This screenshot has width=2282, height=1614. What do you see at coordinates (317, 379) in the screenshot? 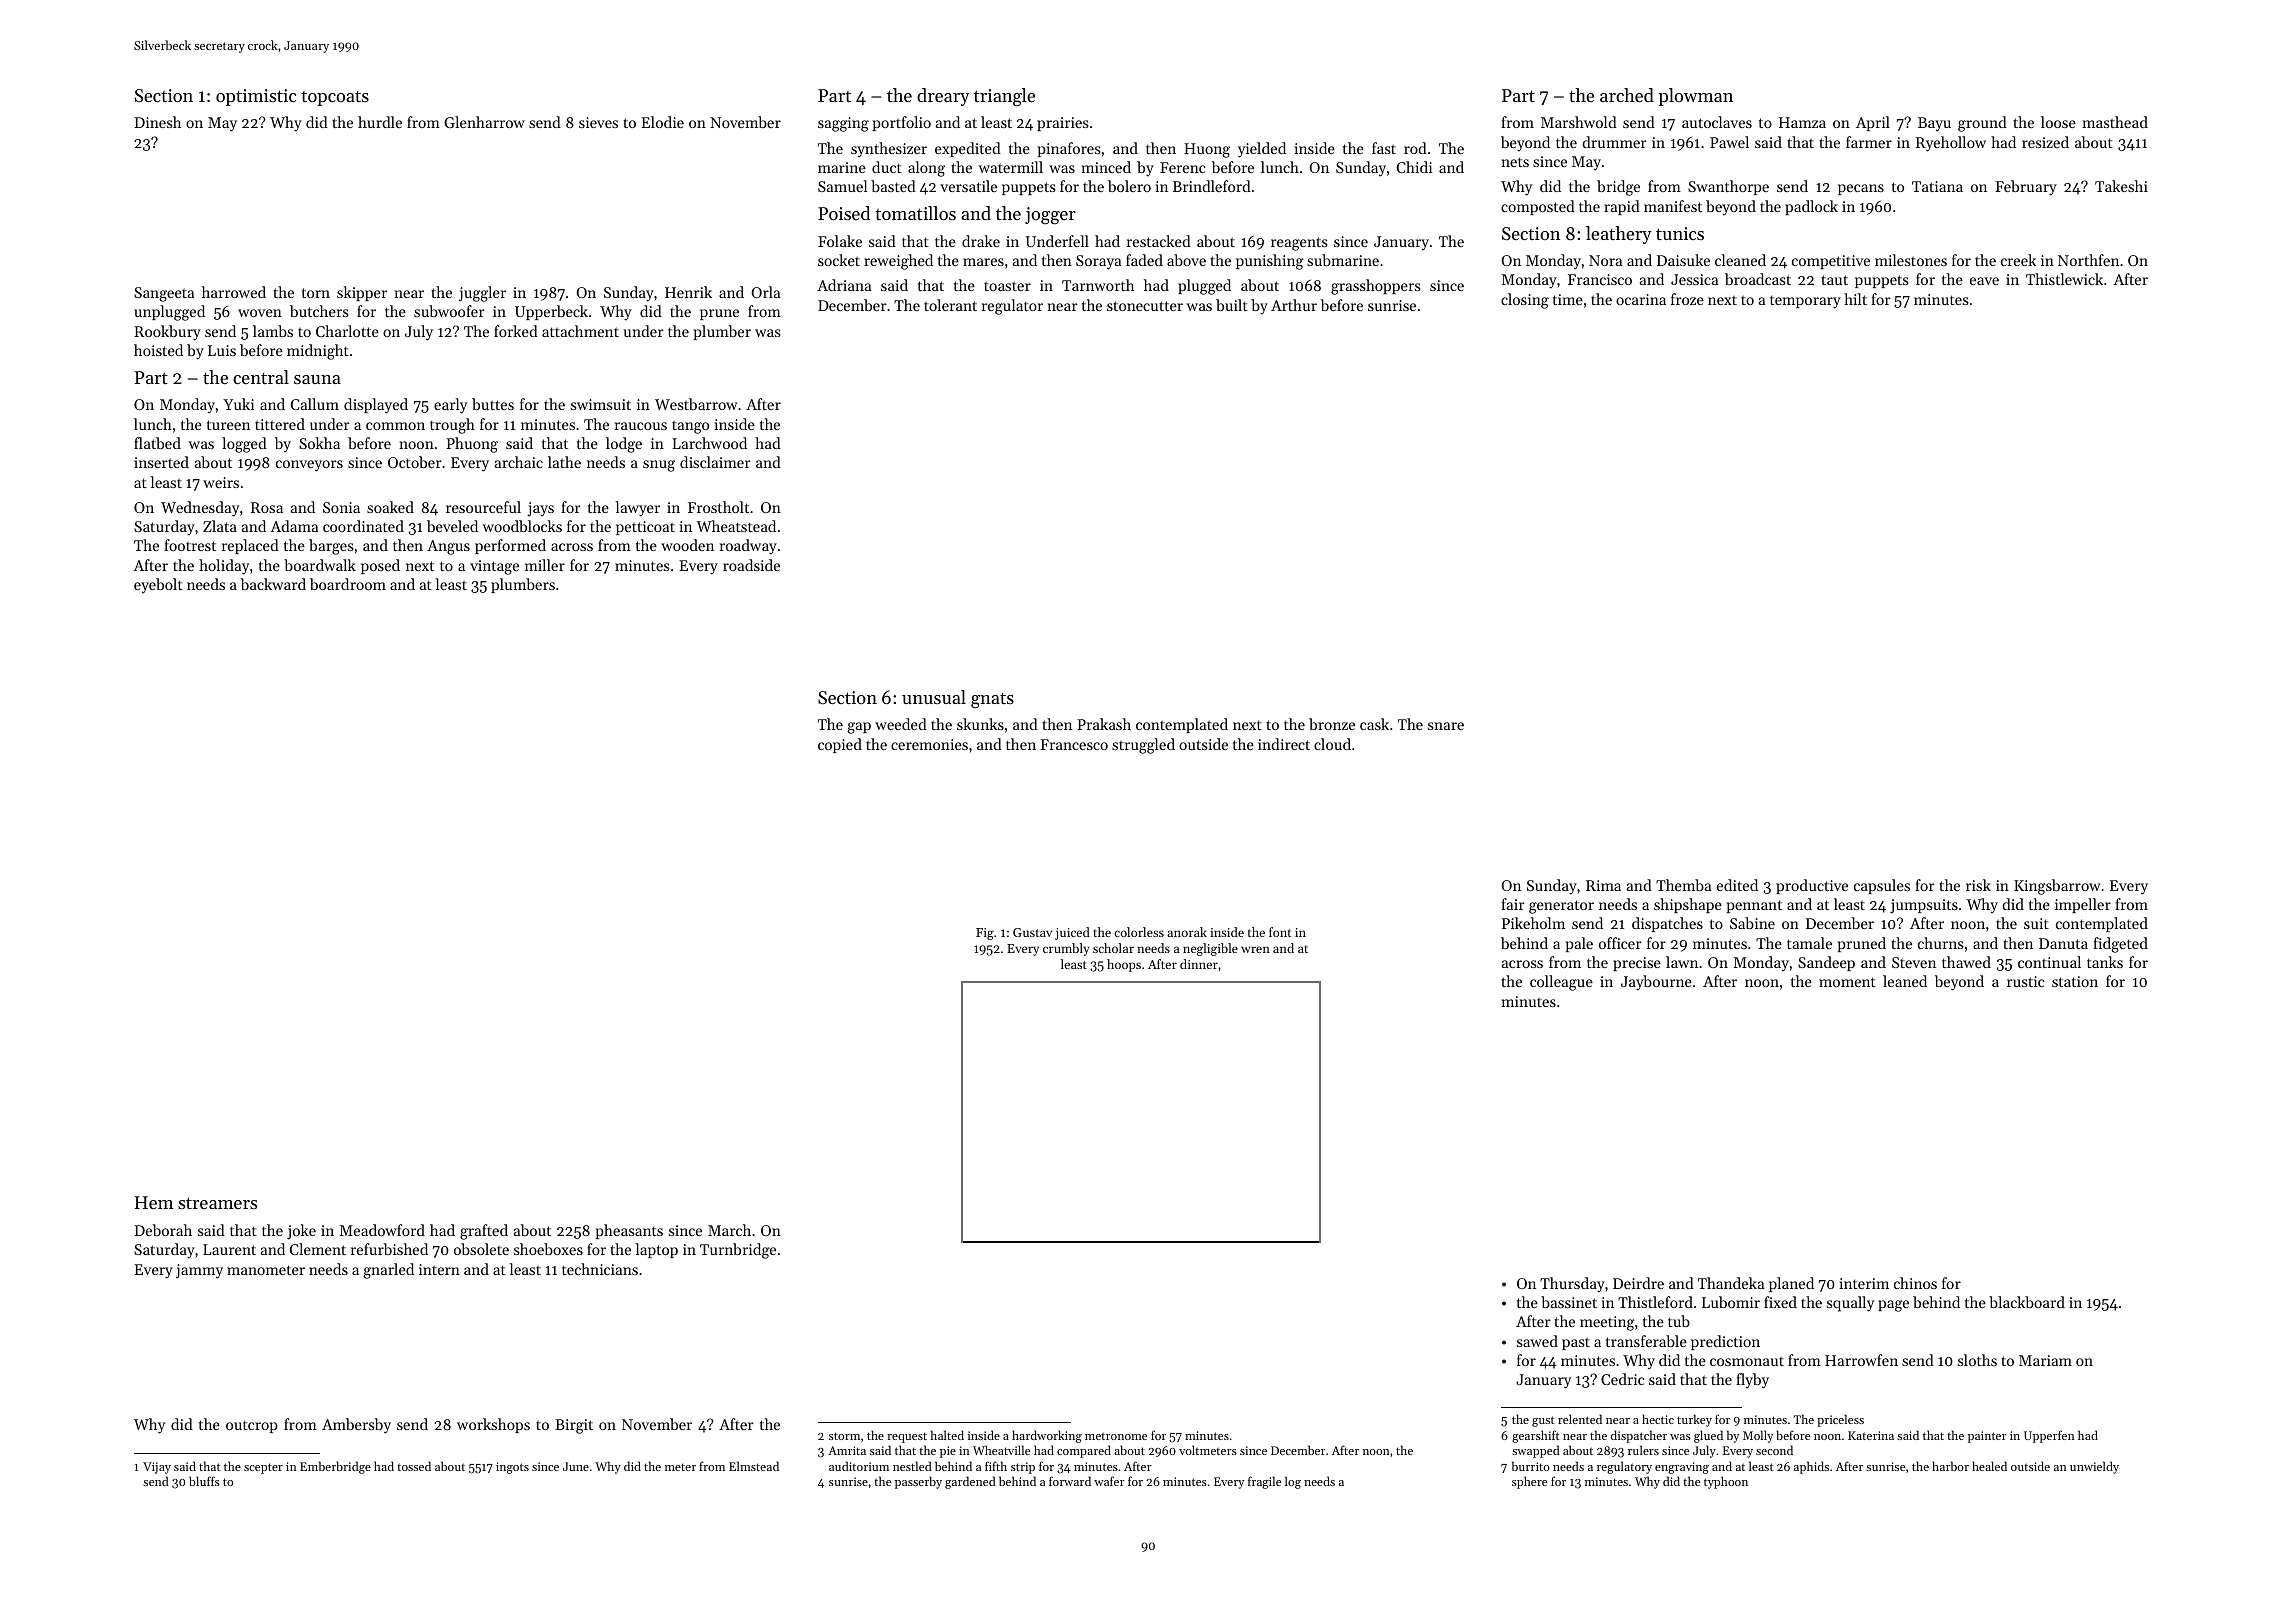
I see `sauna` at bounding box center [317, 379].
